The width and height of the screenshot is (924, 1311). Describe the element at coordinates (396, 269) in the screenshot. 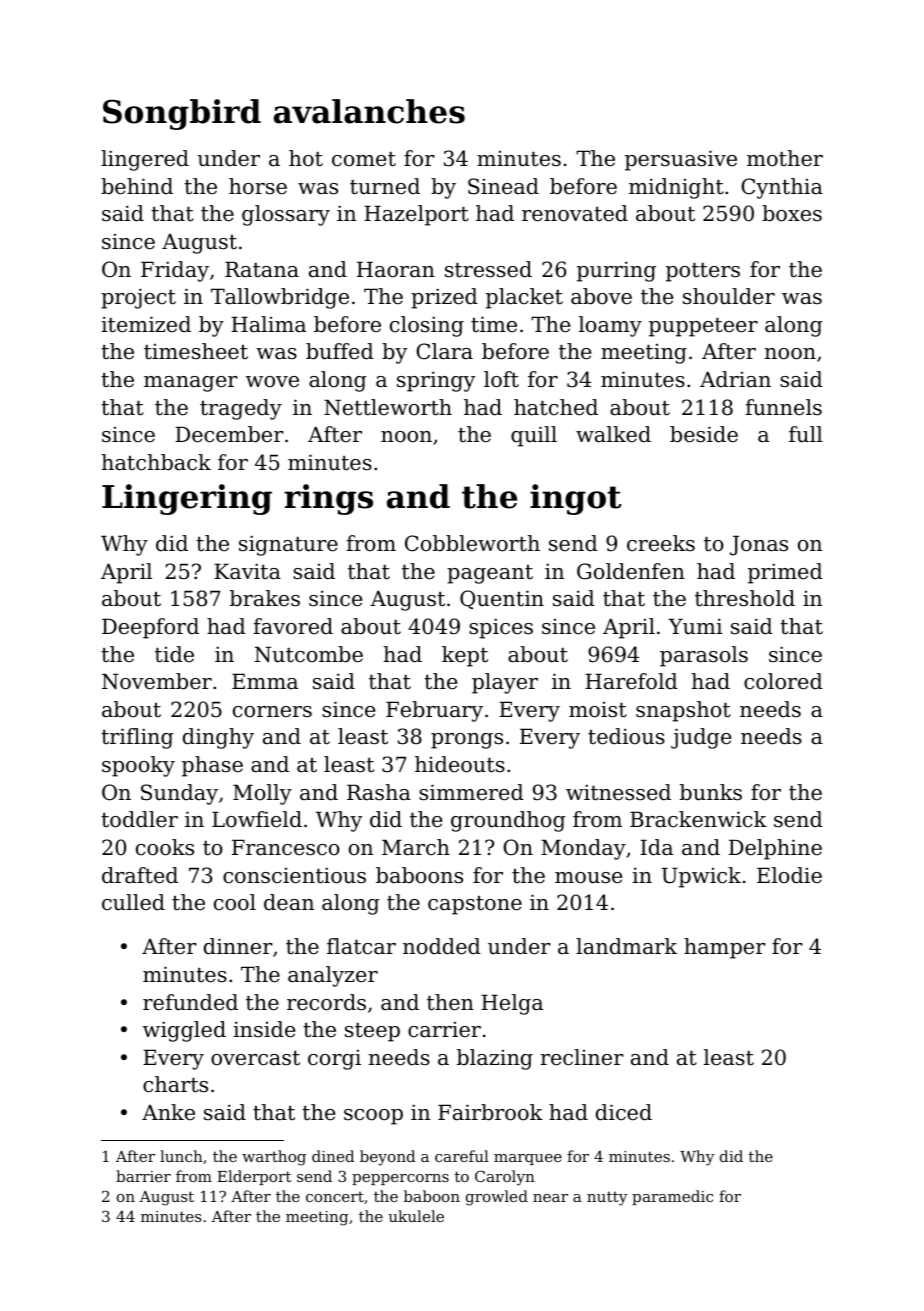

I see `Haoran` at that location.
